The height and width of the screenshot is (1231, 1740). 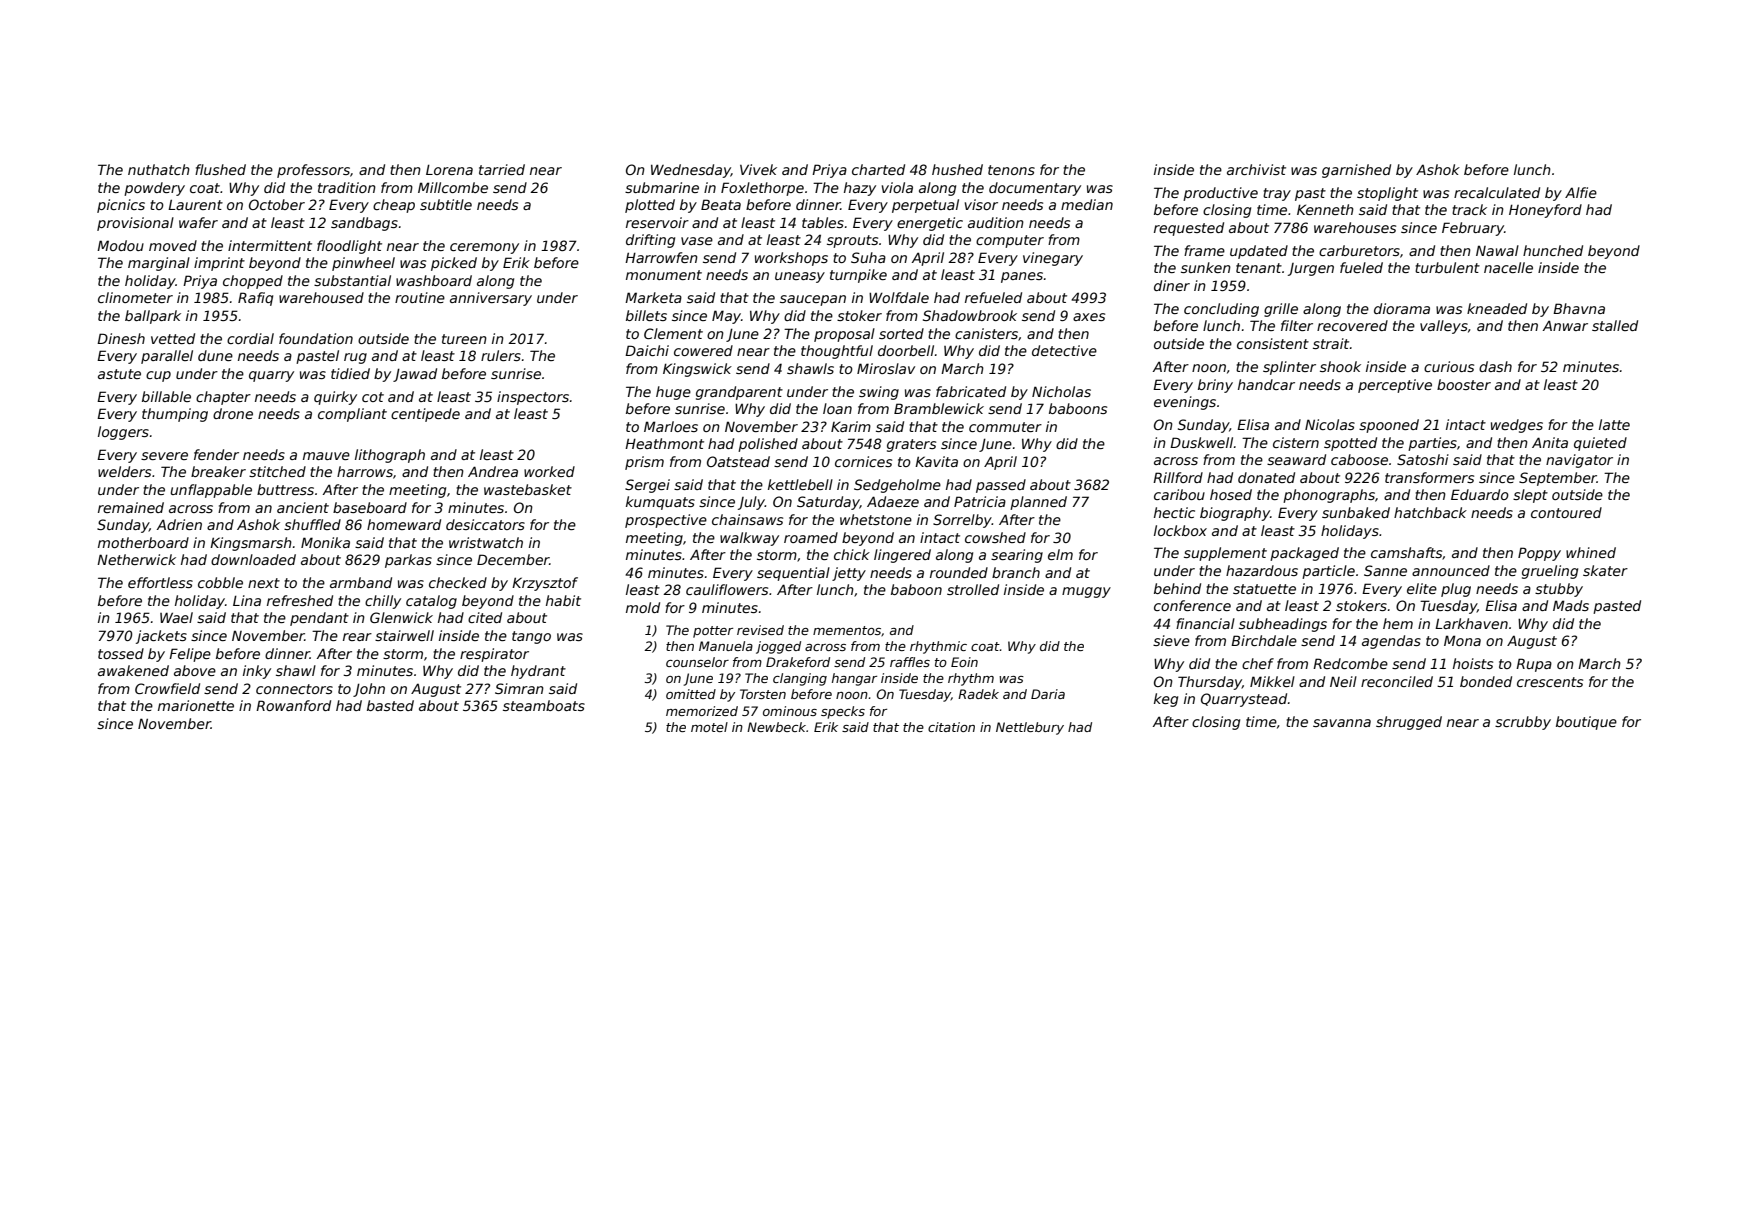 I want to click on professors, so click(x=313, y=171).
